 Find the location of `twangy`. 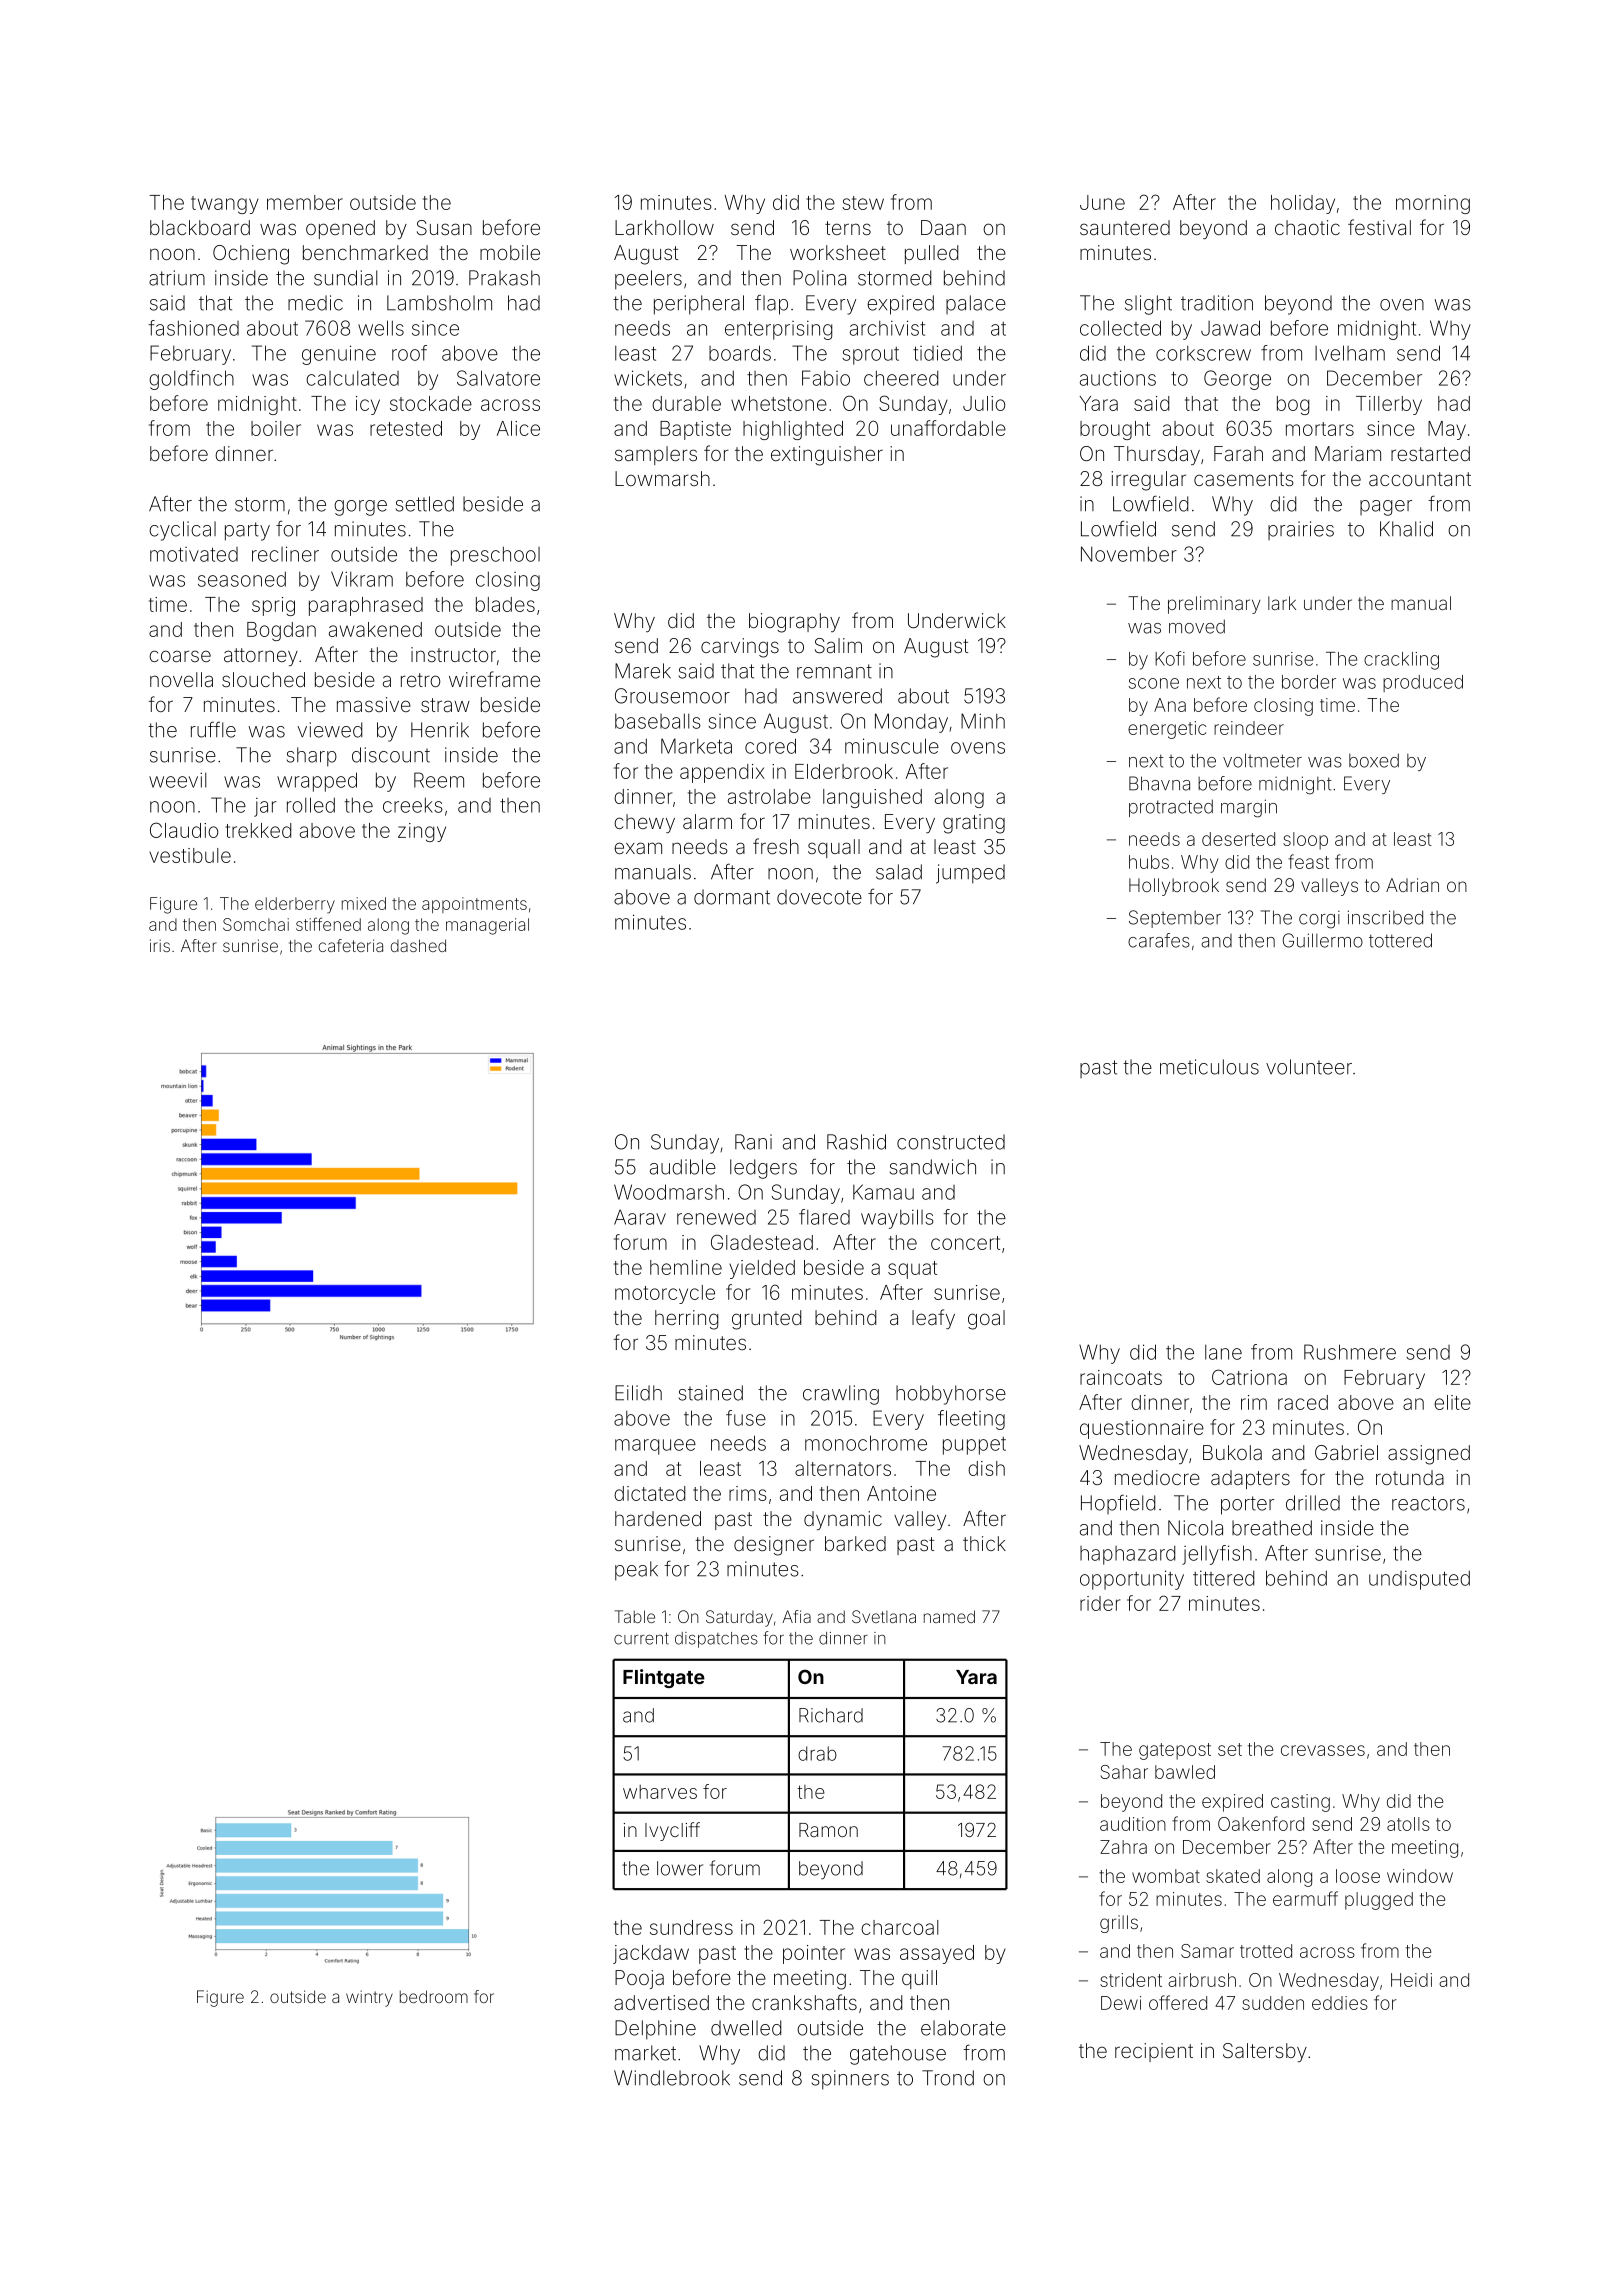

twangy is located at coordinates (225, 205).
